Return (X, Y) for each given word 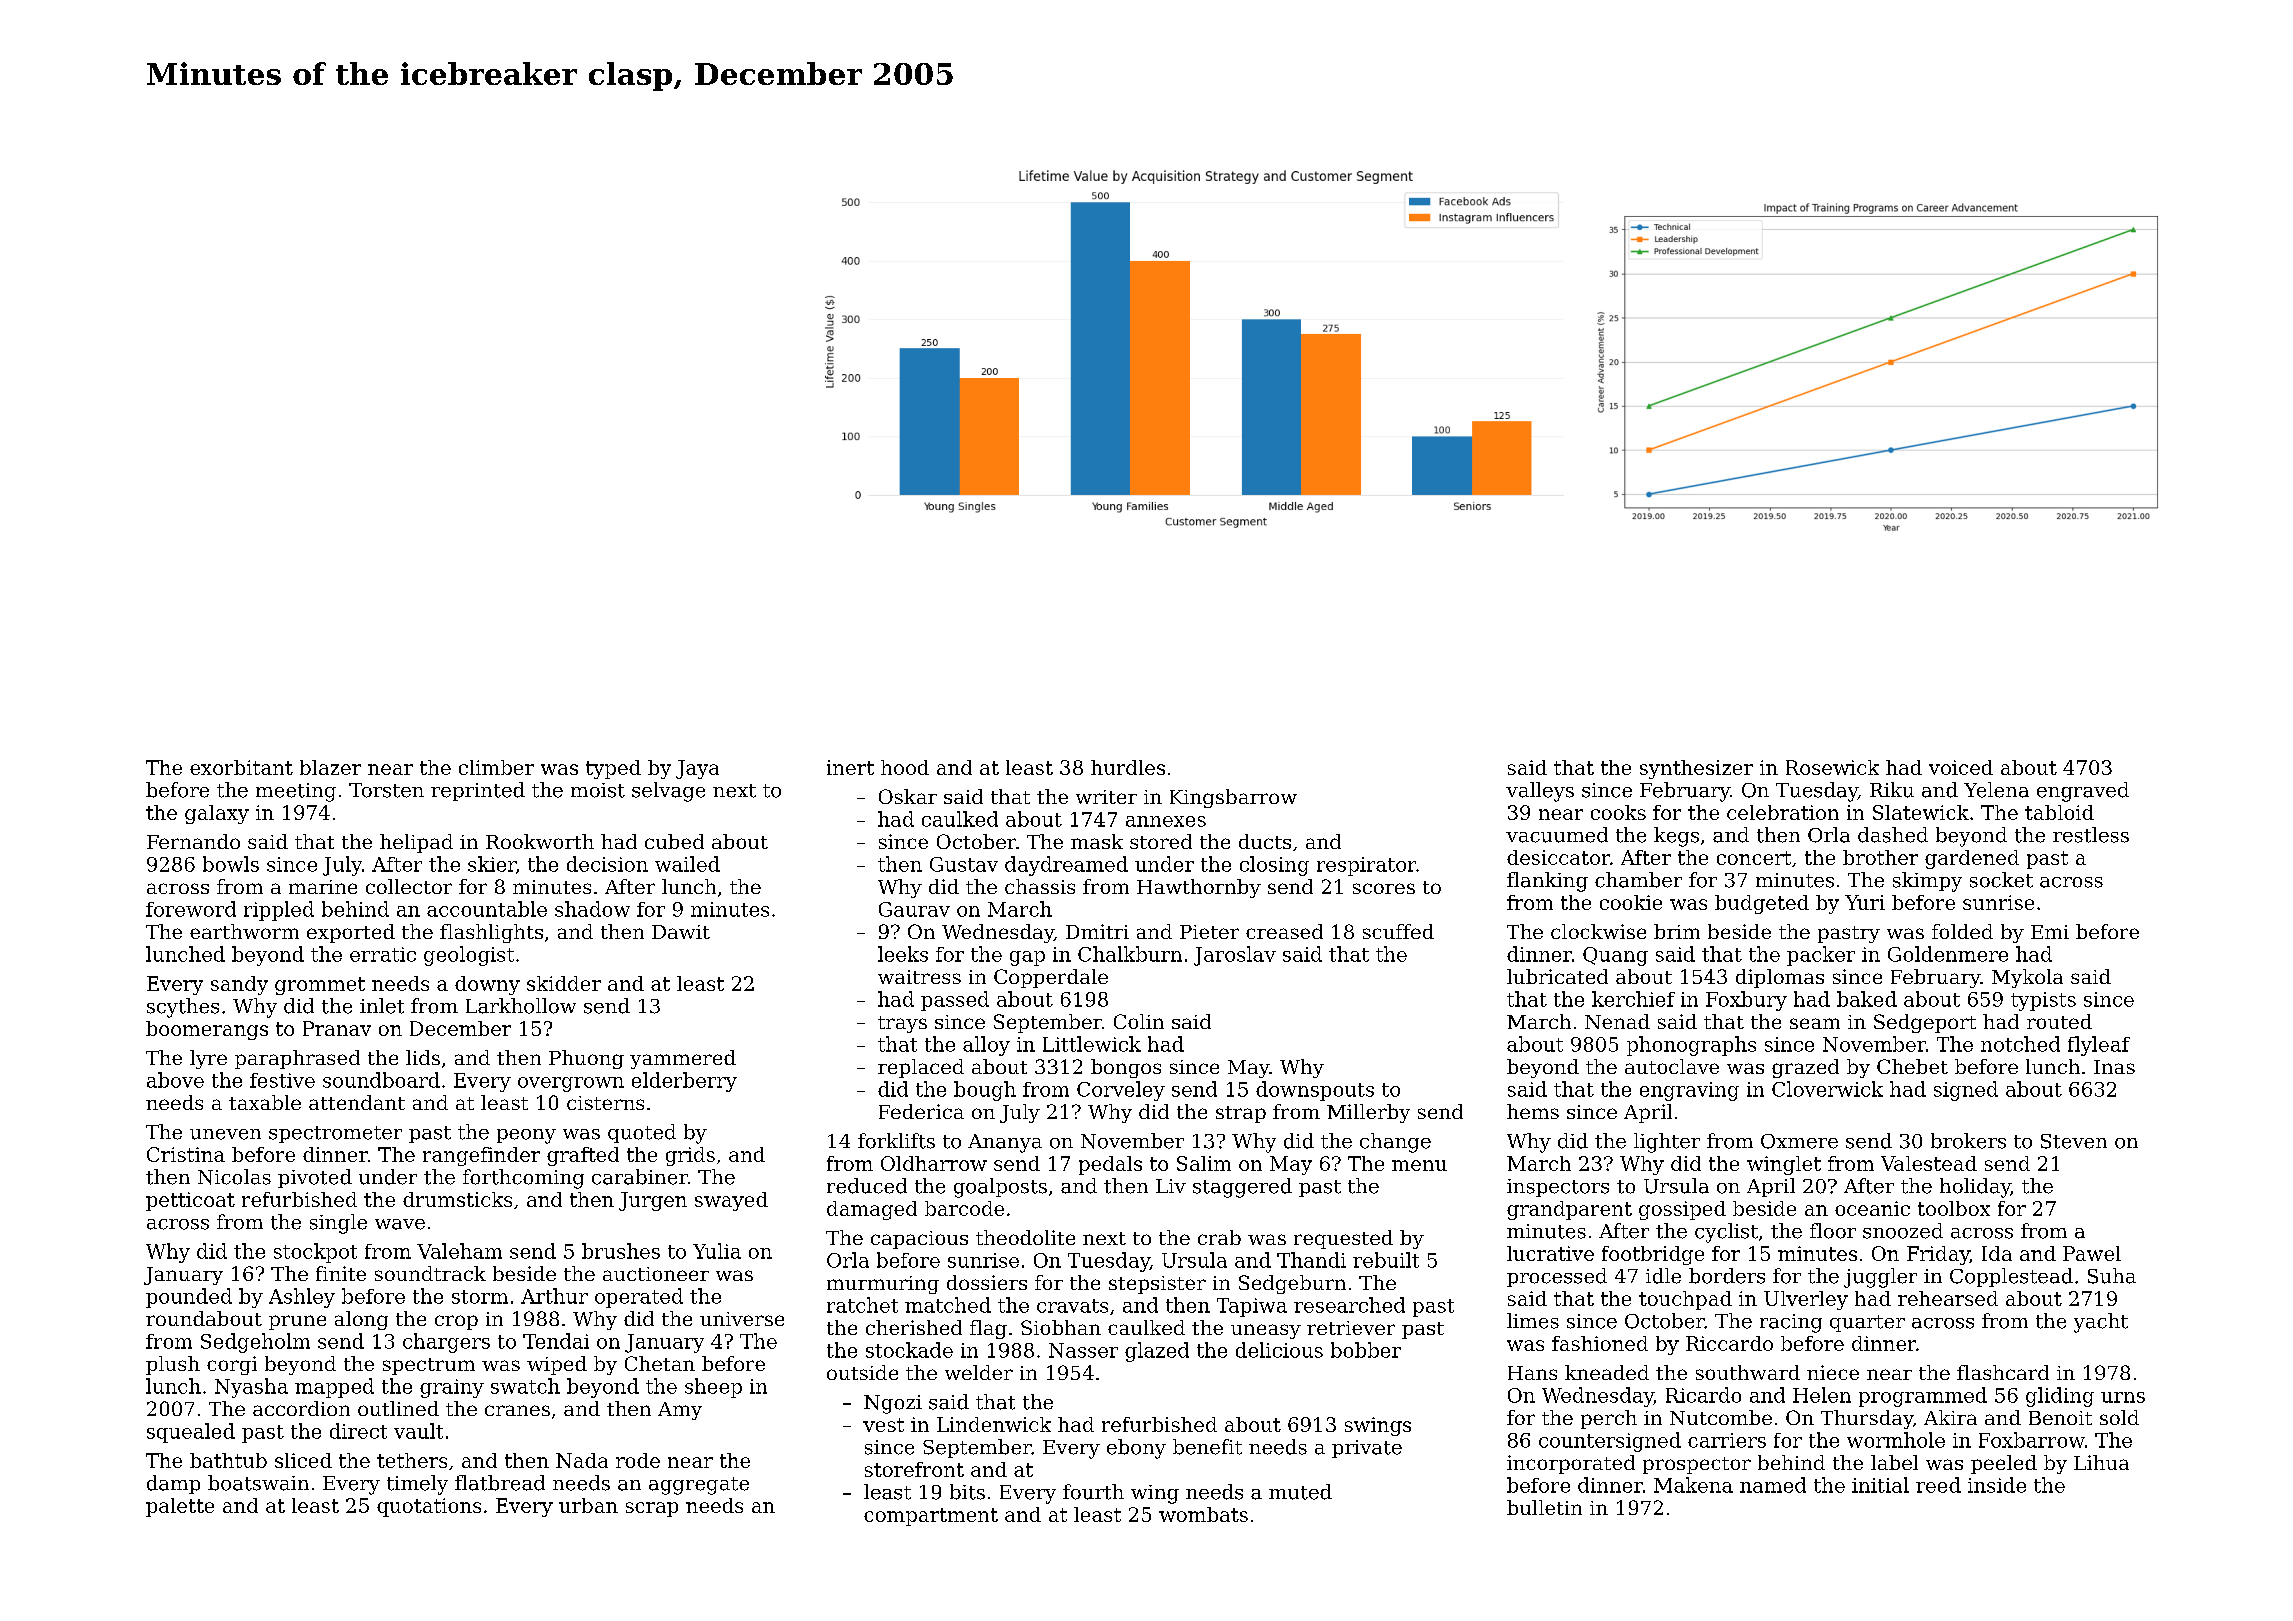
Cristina (186, 1154)
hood (905, 767)
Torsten (386, 790)
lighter (1667, 1143)
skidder (564, 983)
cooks (1618, 812)
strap (1241, 1114)
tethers (412, 1460)
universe (742, 1319)
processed (1557, 1277)
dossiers (987, 1282)
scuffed (1398, 931)
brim (1677, 931)
